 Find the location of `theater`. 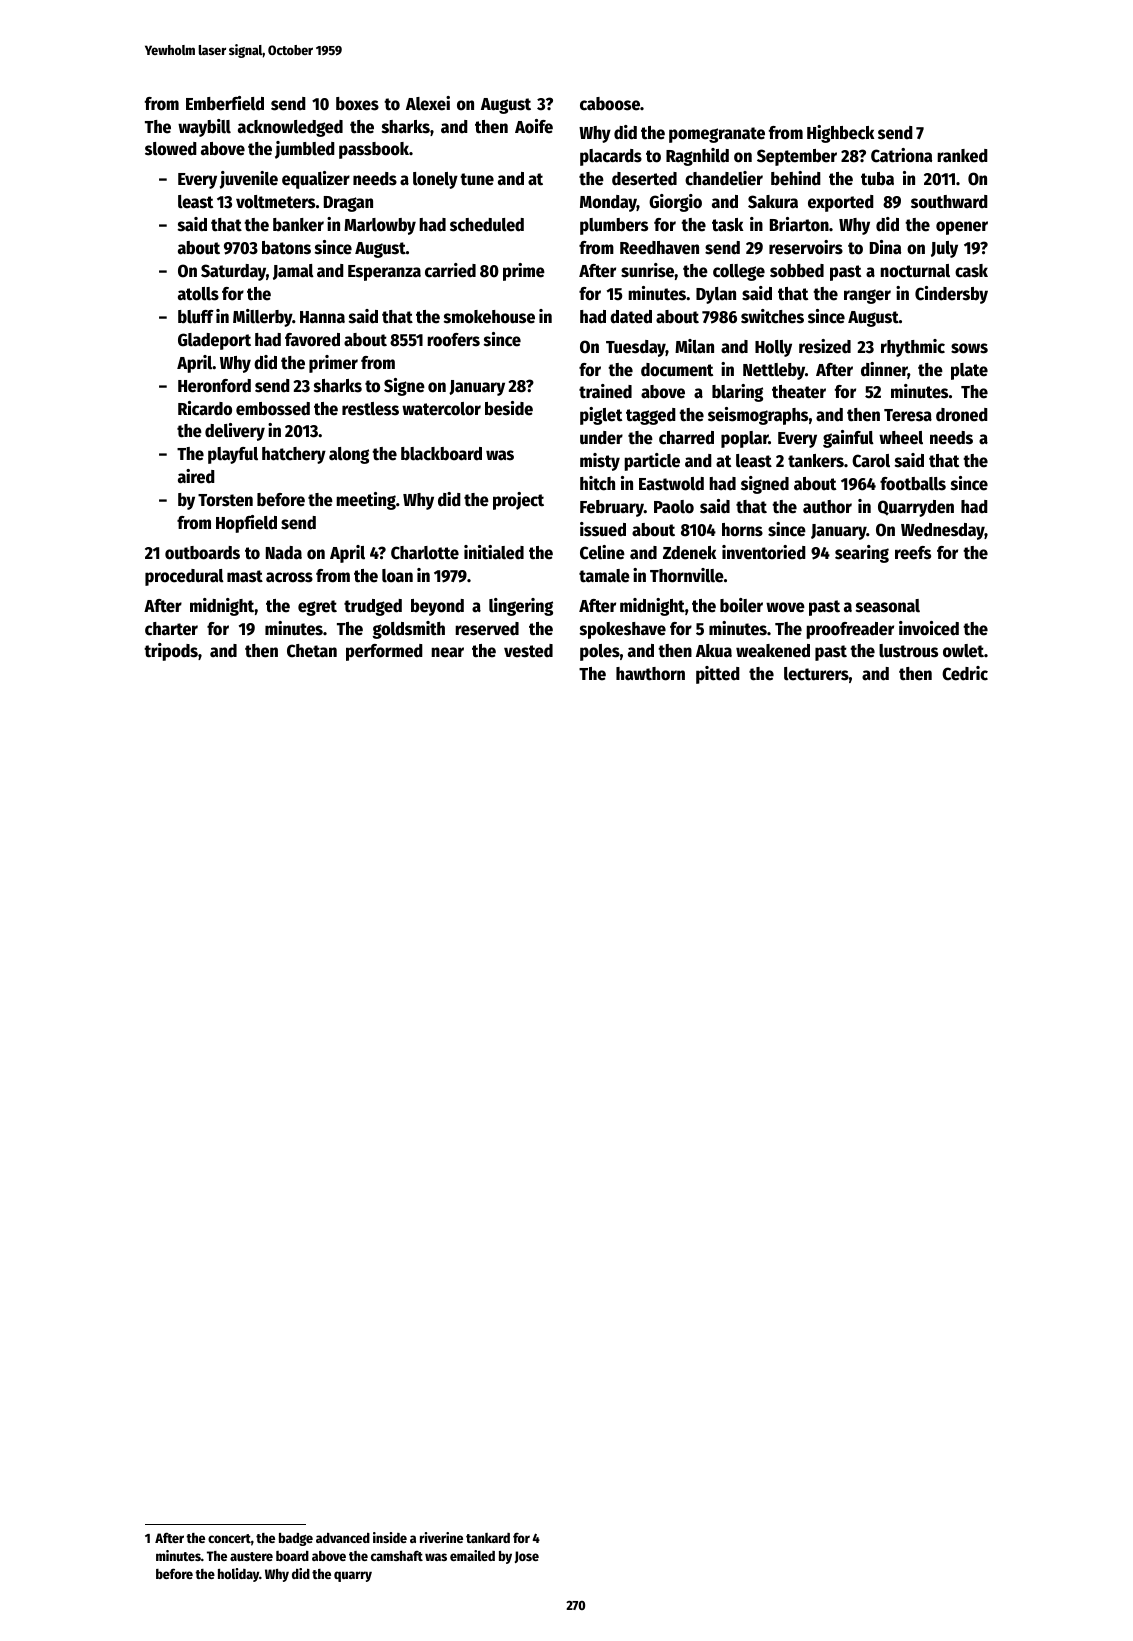

theater is located at coordinates (799, 392).
